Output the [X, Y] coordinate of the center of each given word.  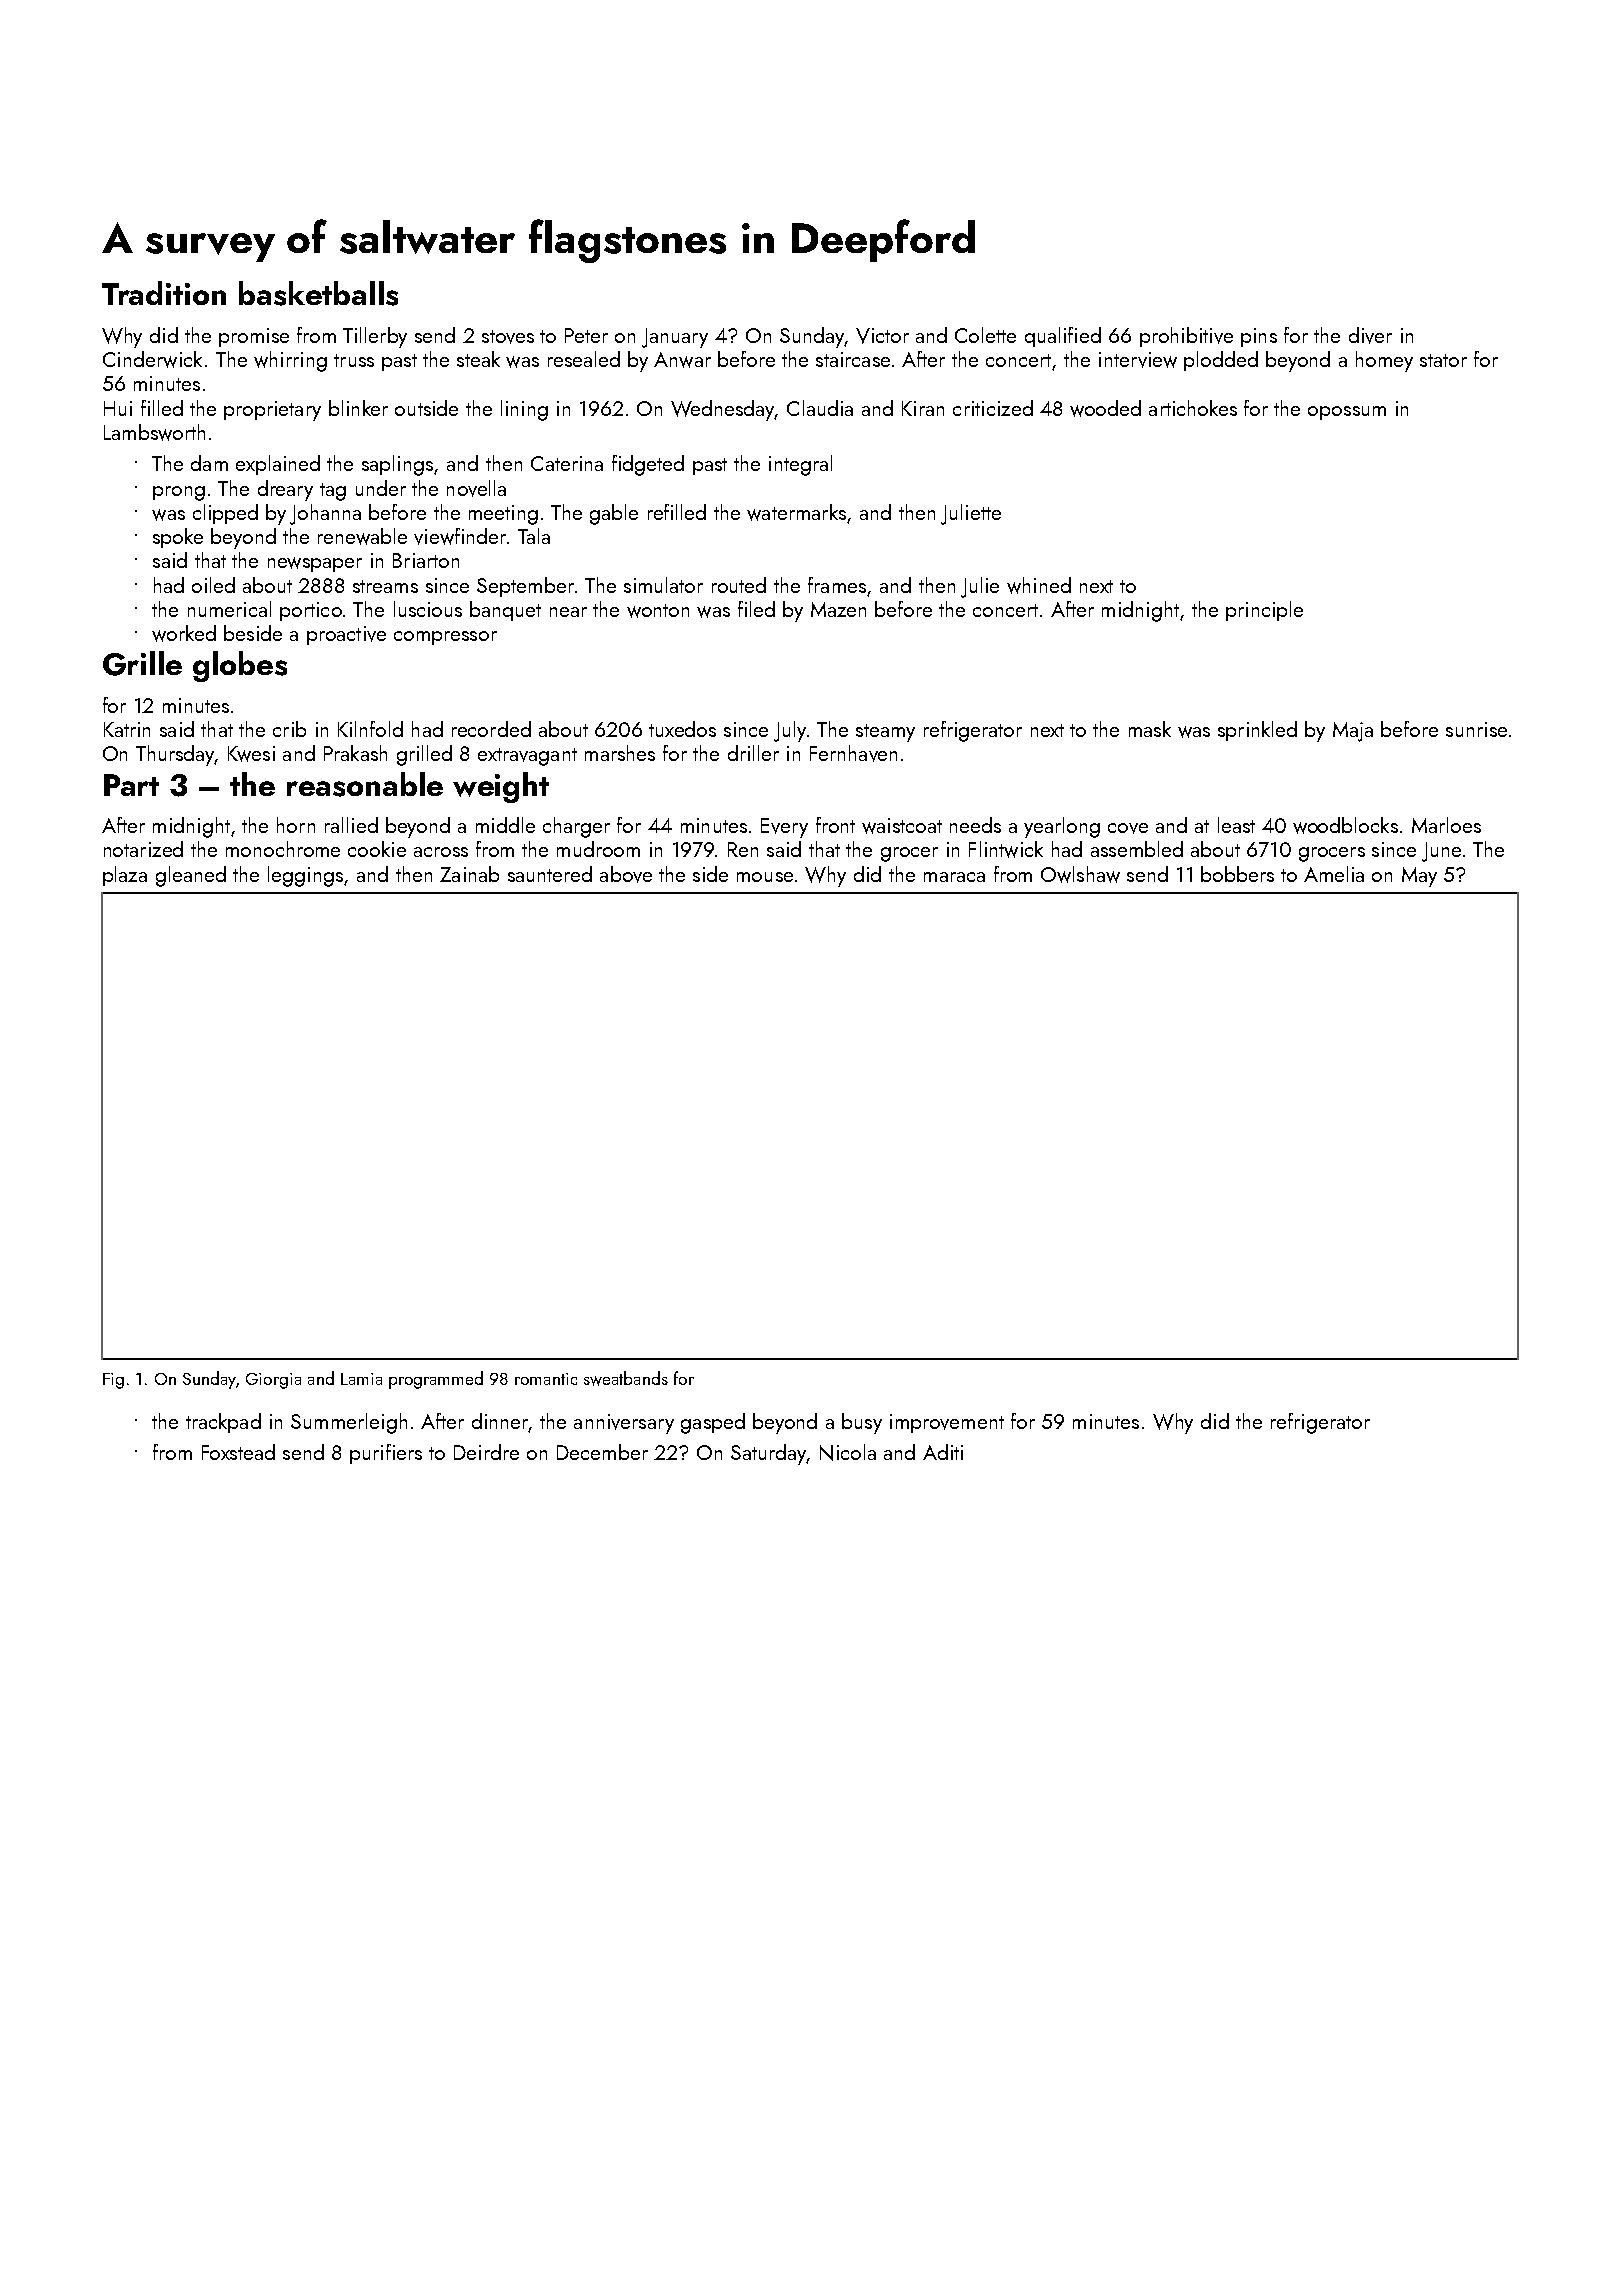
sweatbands [626, 1378]
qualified [1063, 337]
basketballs [318, 293]
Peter [586, 335]
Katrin [127, 729]
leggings [305, 876]
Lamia [361, 1379]
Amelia [1334, 874]
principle [1264, 611]
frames [837, 585]
